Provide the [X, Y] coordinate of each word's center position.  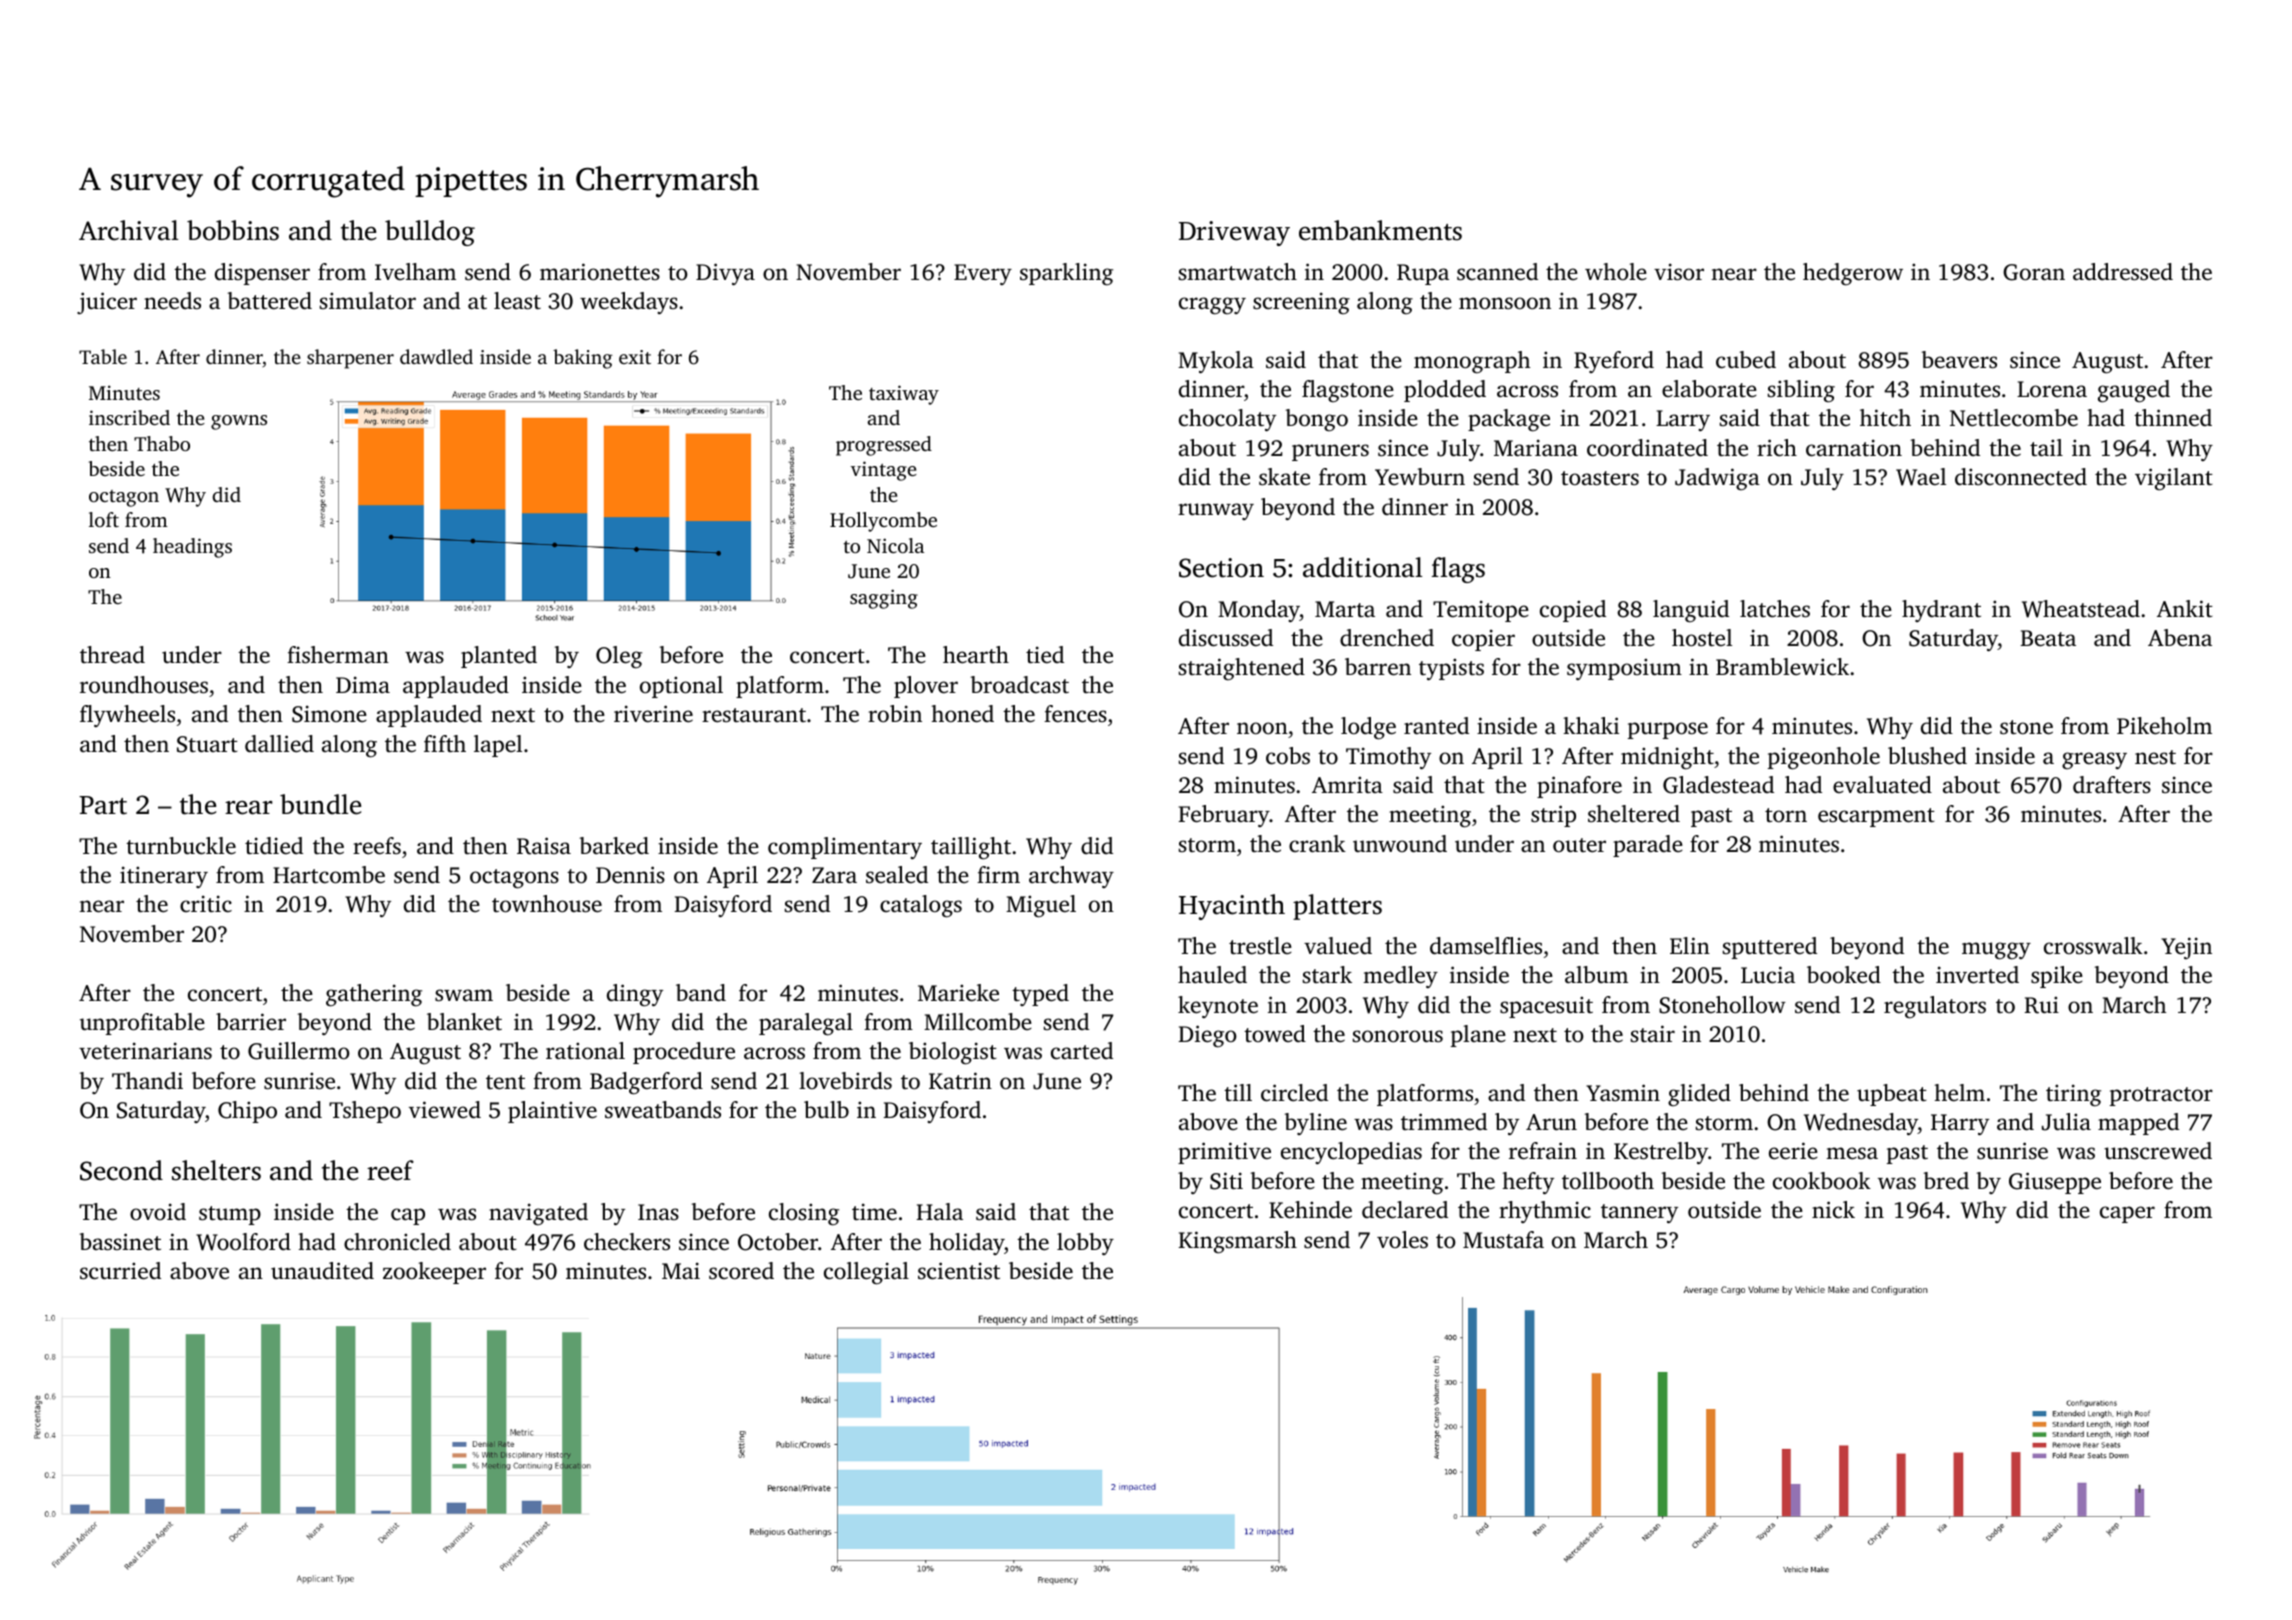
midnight [1667, 758]
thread [112, 655]
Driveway [1234, 233]
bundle [320, 804]
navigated [538, 1214]
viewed [445, 1110]
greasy [2094, 760]
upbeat [1892, 1095]
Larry [1683, 420]
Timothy [1388, 758]
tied [1045, 655]
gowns [239, 422]
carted [1082, 1051]
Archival [129, 230]
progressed [884, 446]
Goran [2034, 272]
